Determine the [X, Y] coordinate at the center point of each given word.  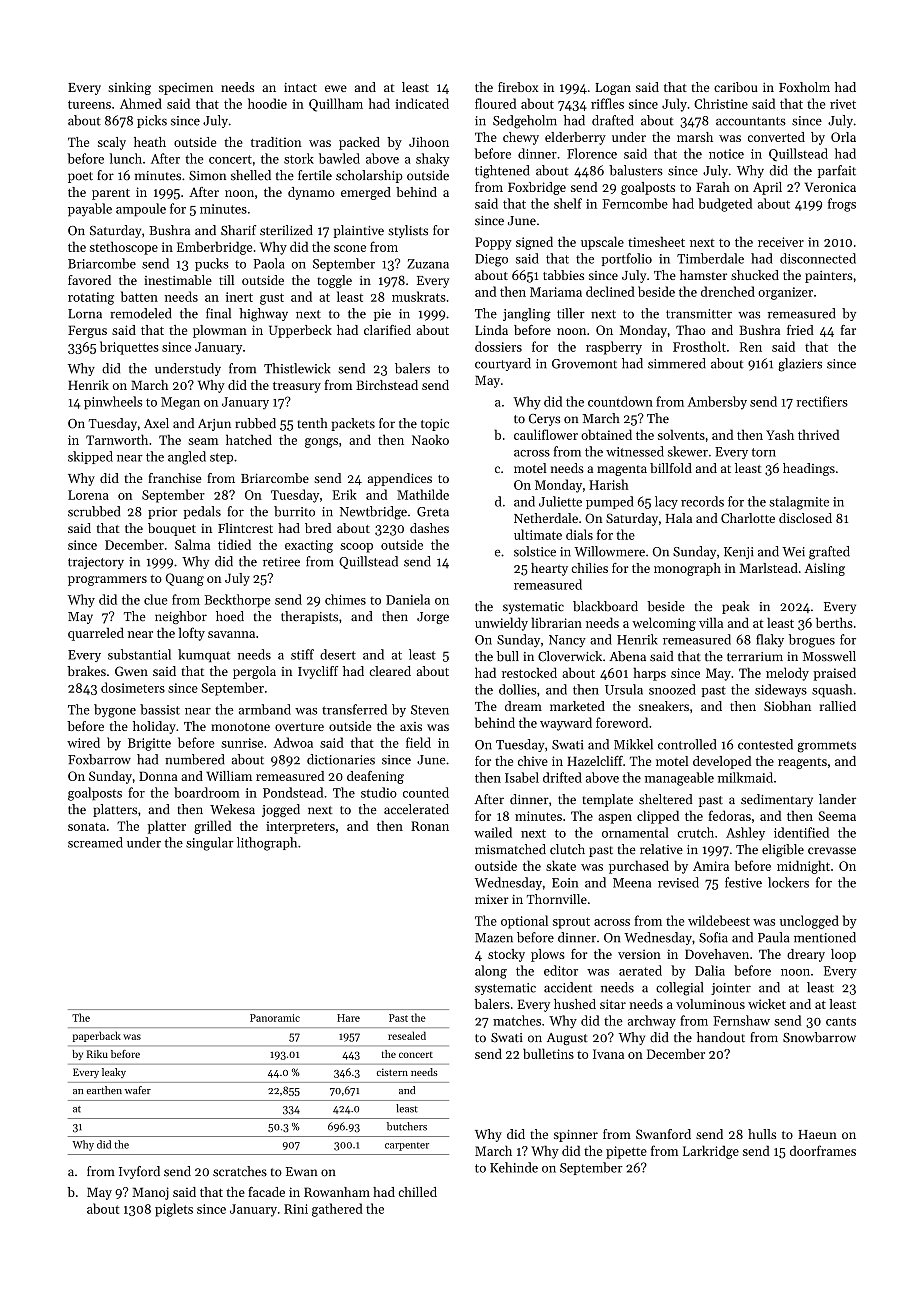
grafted [829, 553]
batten [139, 296]
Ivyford [139, 1172]
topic [435, 425]
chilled [417, 1192]
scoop [356, 548]
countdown [620, 401]
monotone [240, 727]
